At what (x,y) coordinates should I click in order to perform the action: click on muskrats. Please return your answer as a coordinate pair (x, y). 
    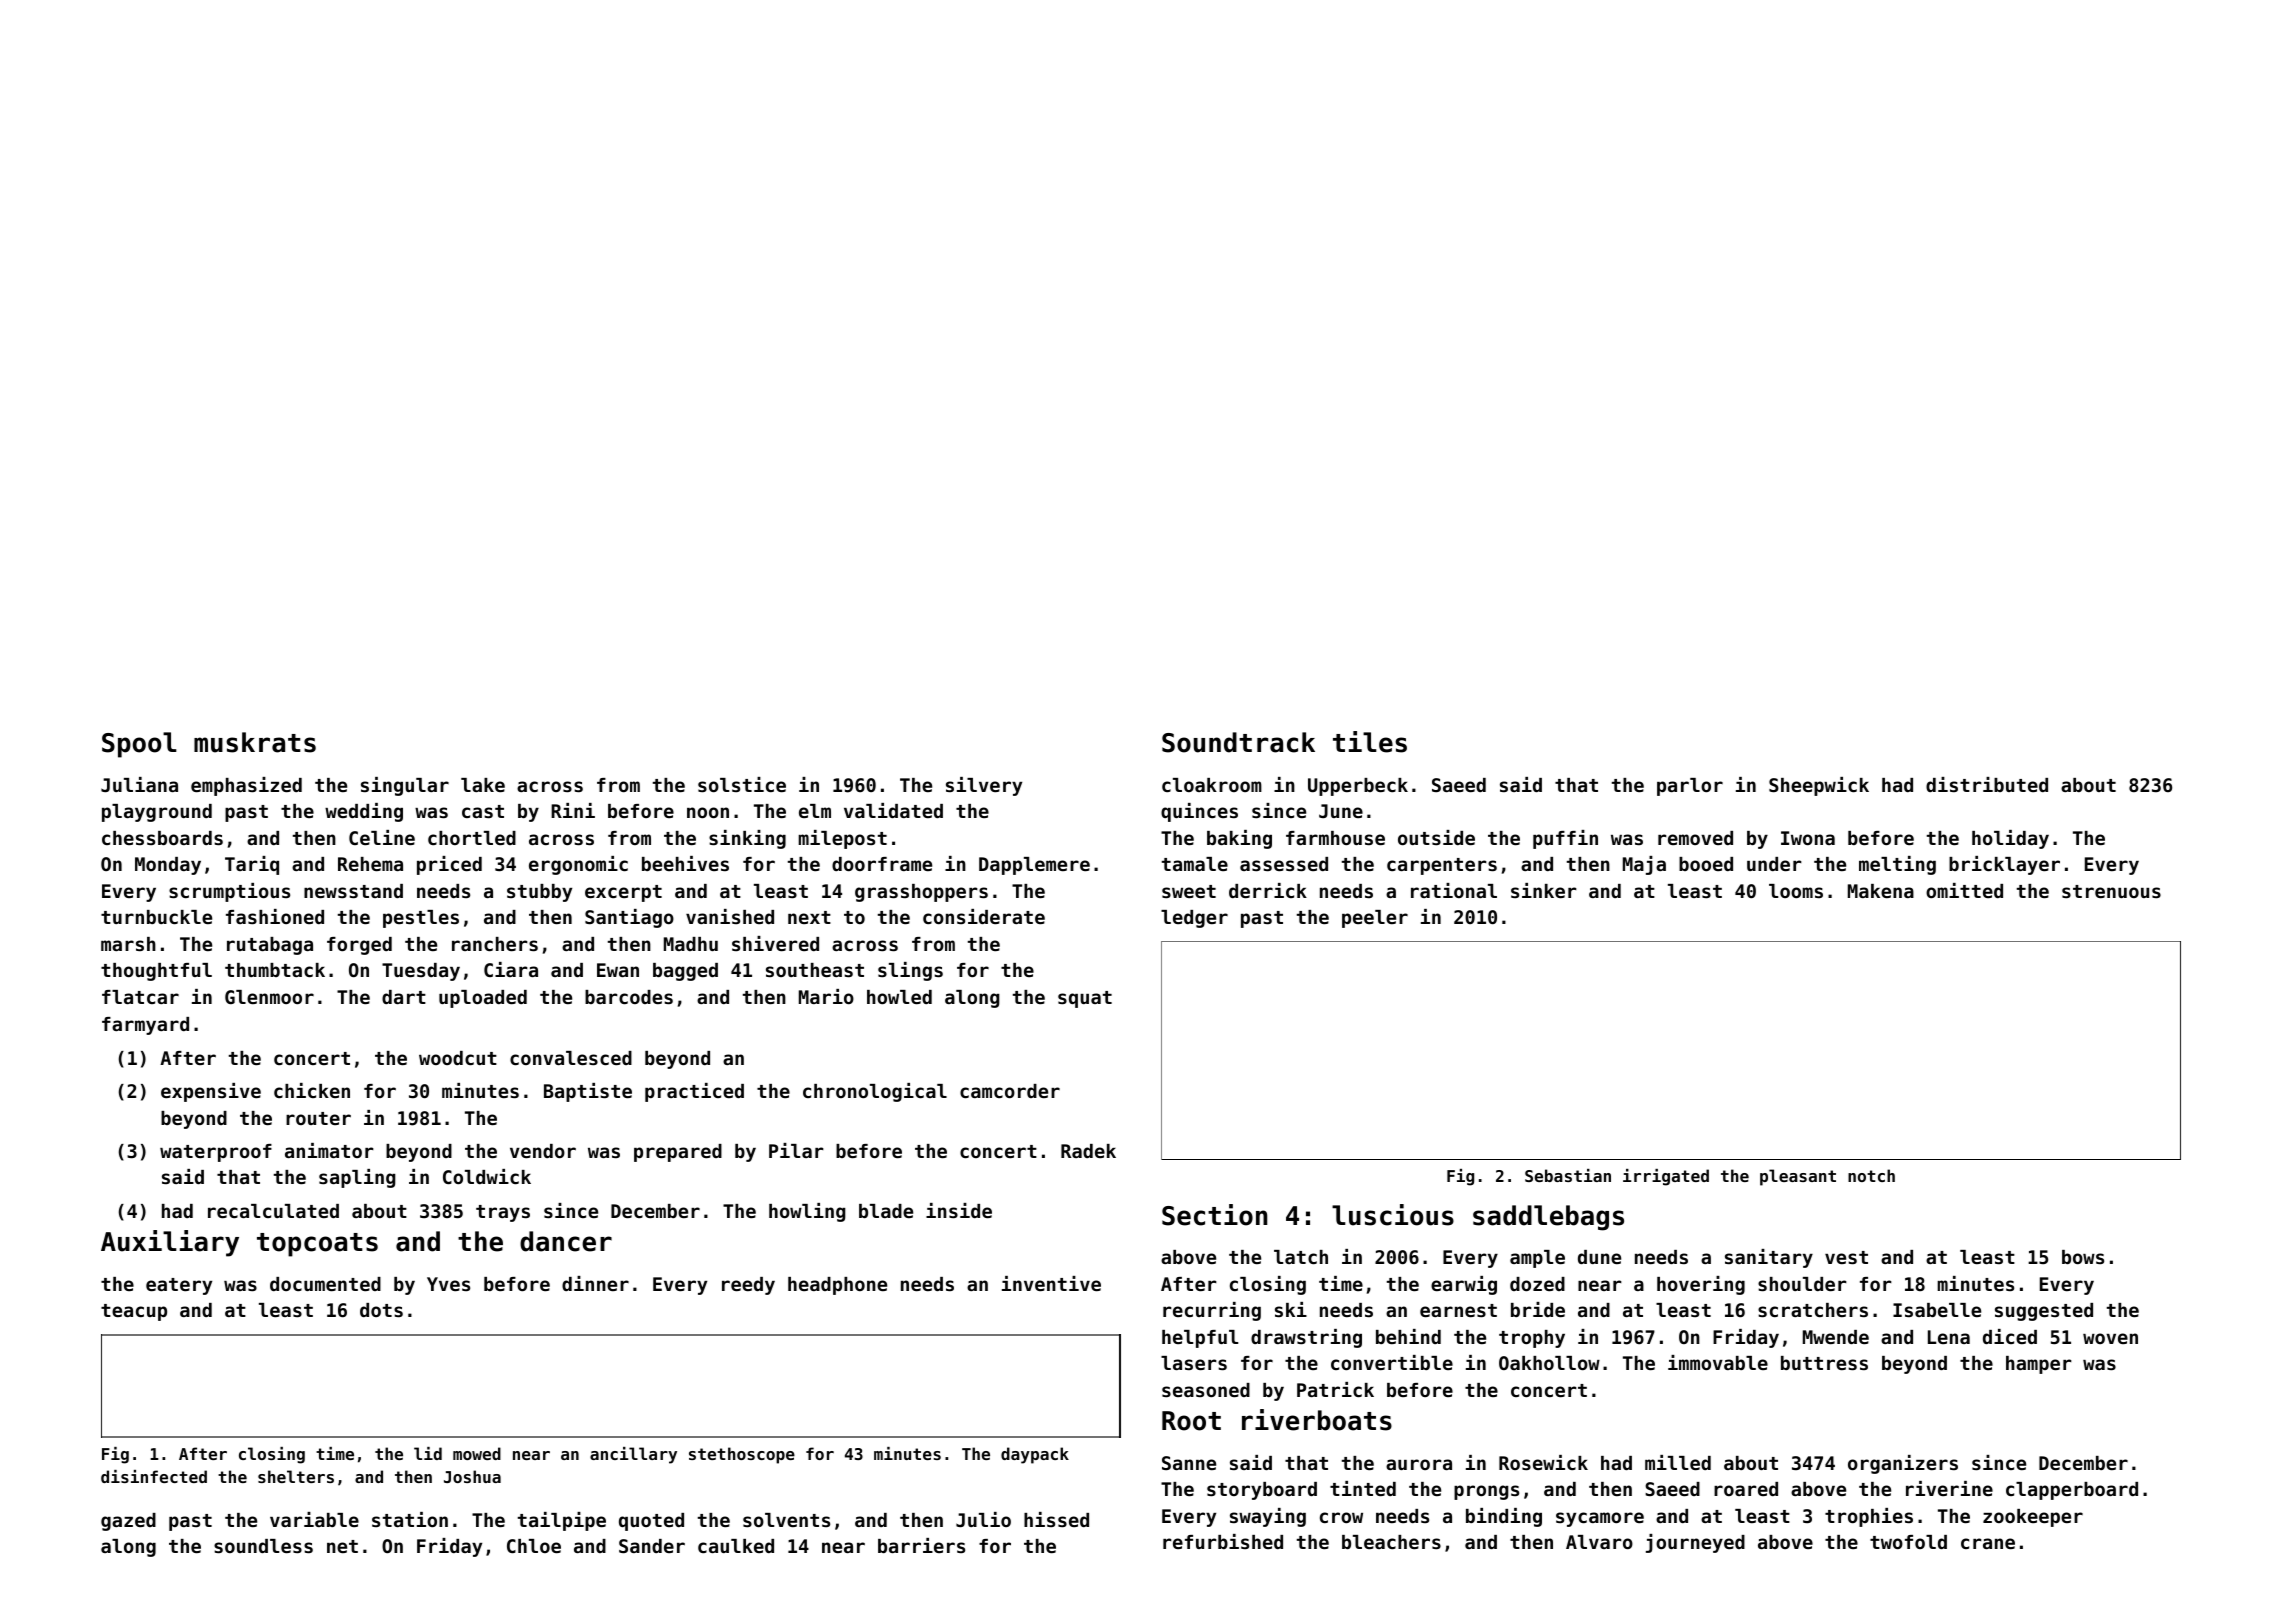
    Looking at the image, I should click on (255, 742).
